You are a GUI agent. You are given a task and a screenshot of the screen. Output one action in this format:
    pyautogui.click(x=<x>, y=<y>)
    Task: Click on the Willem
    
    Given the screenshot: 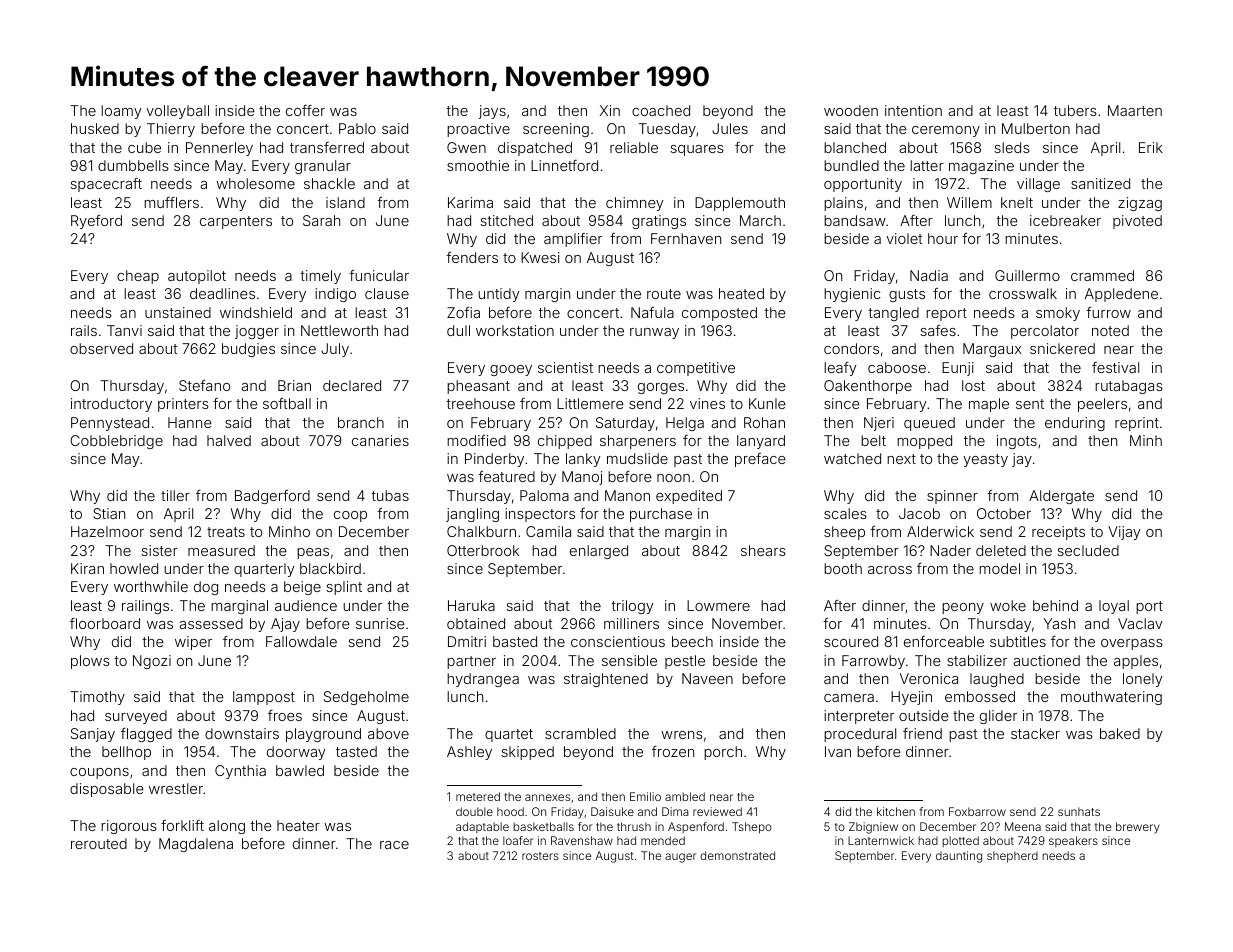 What is the action you would take?
    pyautogui.click(x=969, y=202)
